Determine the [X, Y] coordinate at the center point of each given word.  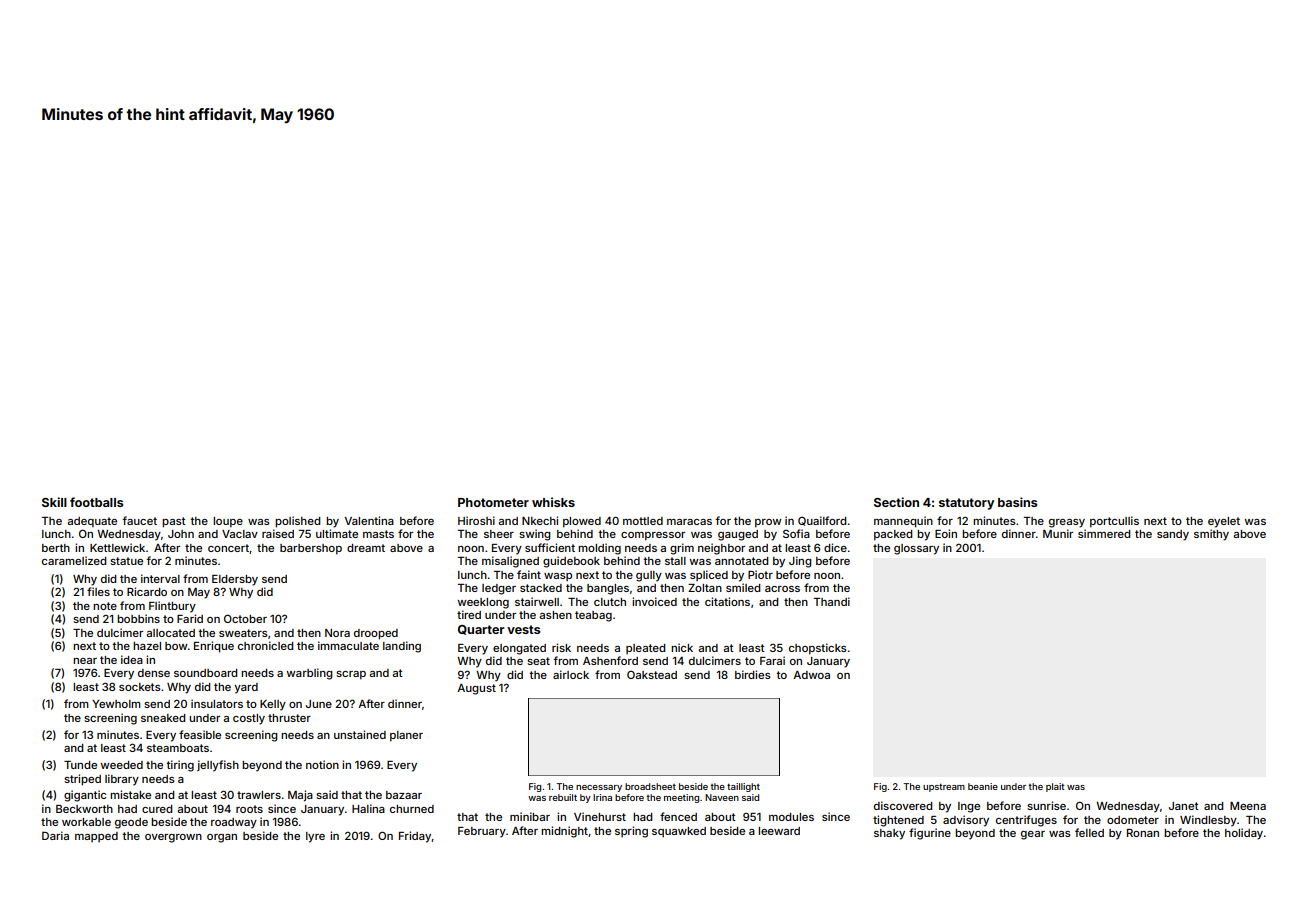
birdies [753, 674]
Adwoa [811, 675]
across [782, 589]
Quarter [481, 630]
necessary [599, 788]
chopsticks [818, 649]
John [181, 534]
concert [228, 548]
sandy [1173, 535]
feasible [200, 734]
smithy [1211, 535]
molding [599, 549]
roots [249, 809]
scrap [351, 675]
